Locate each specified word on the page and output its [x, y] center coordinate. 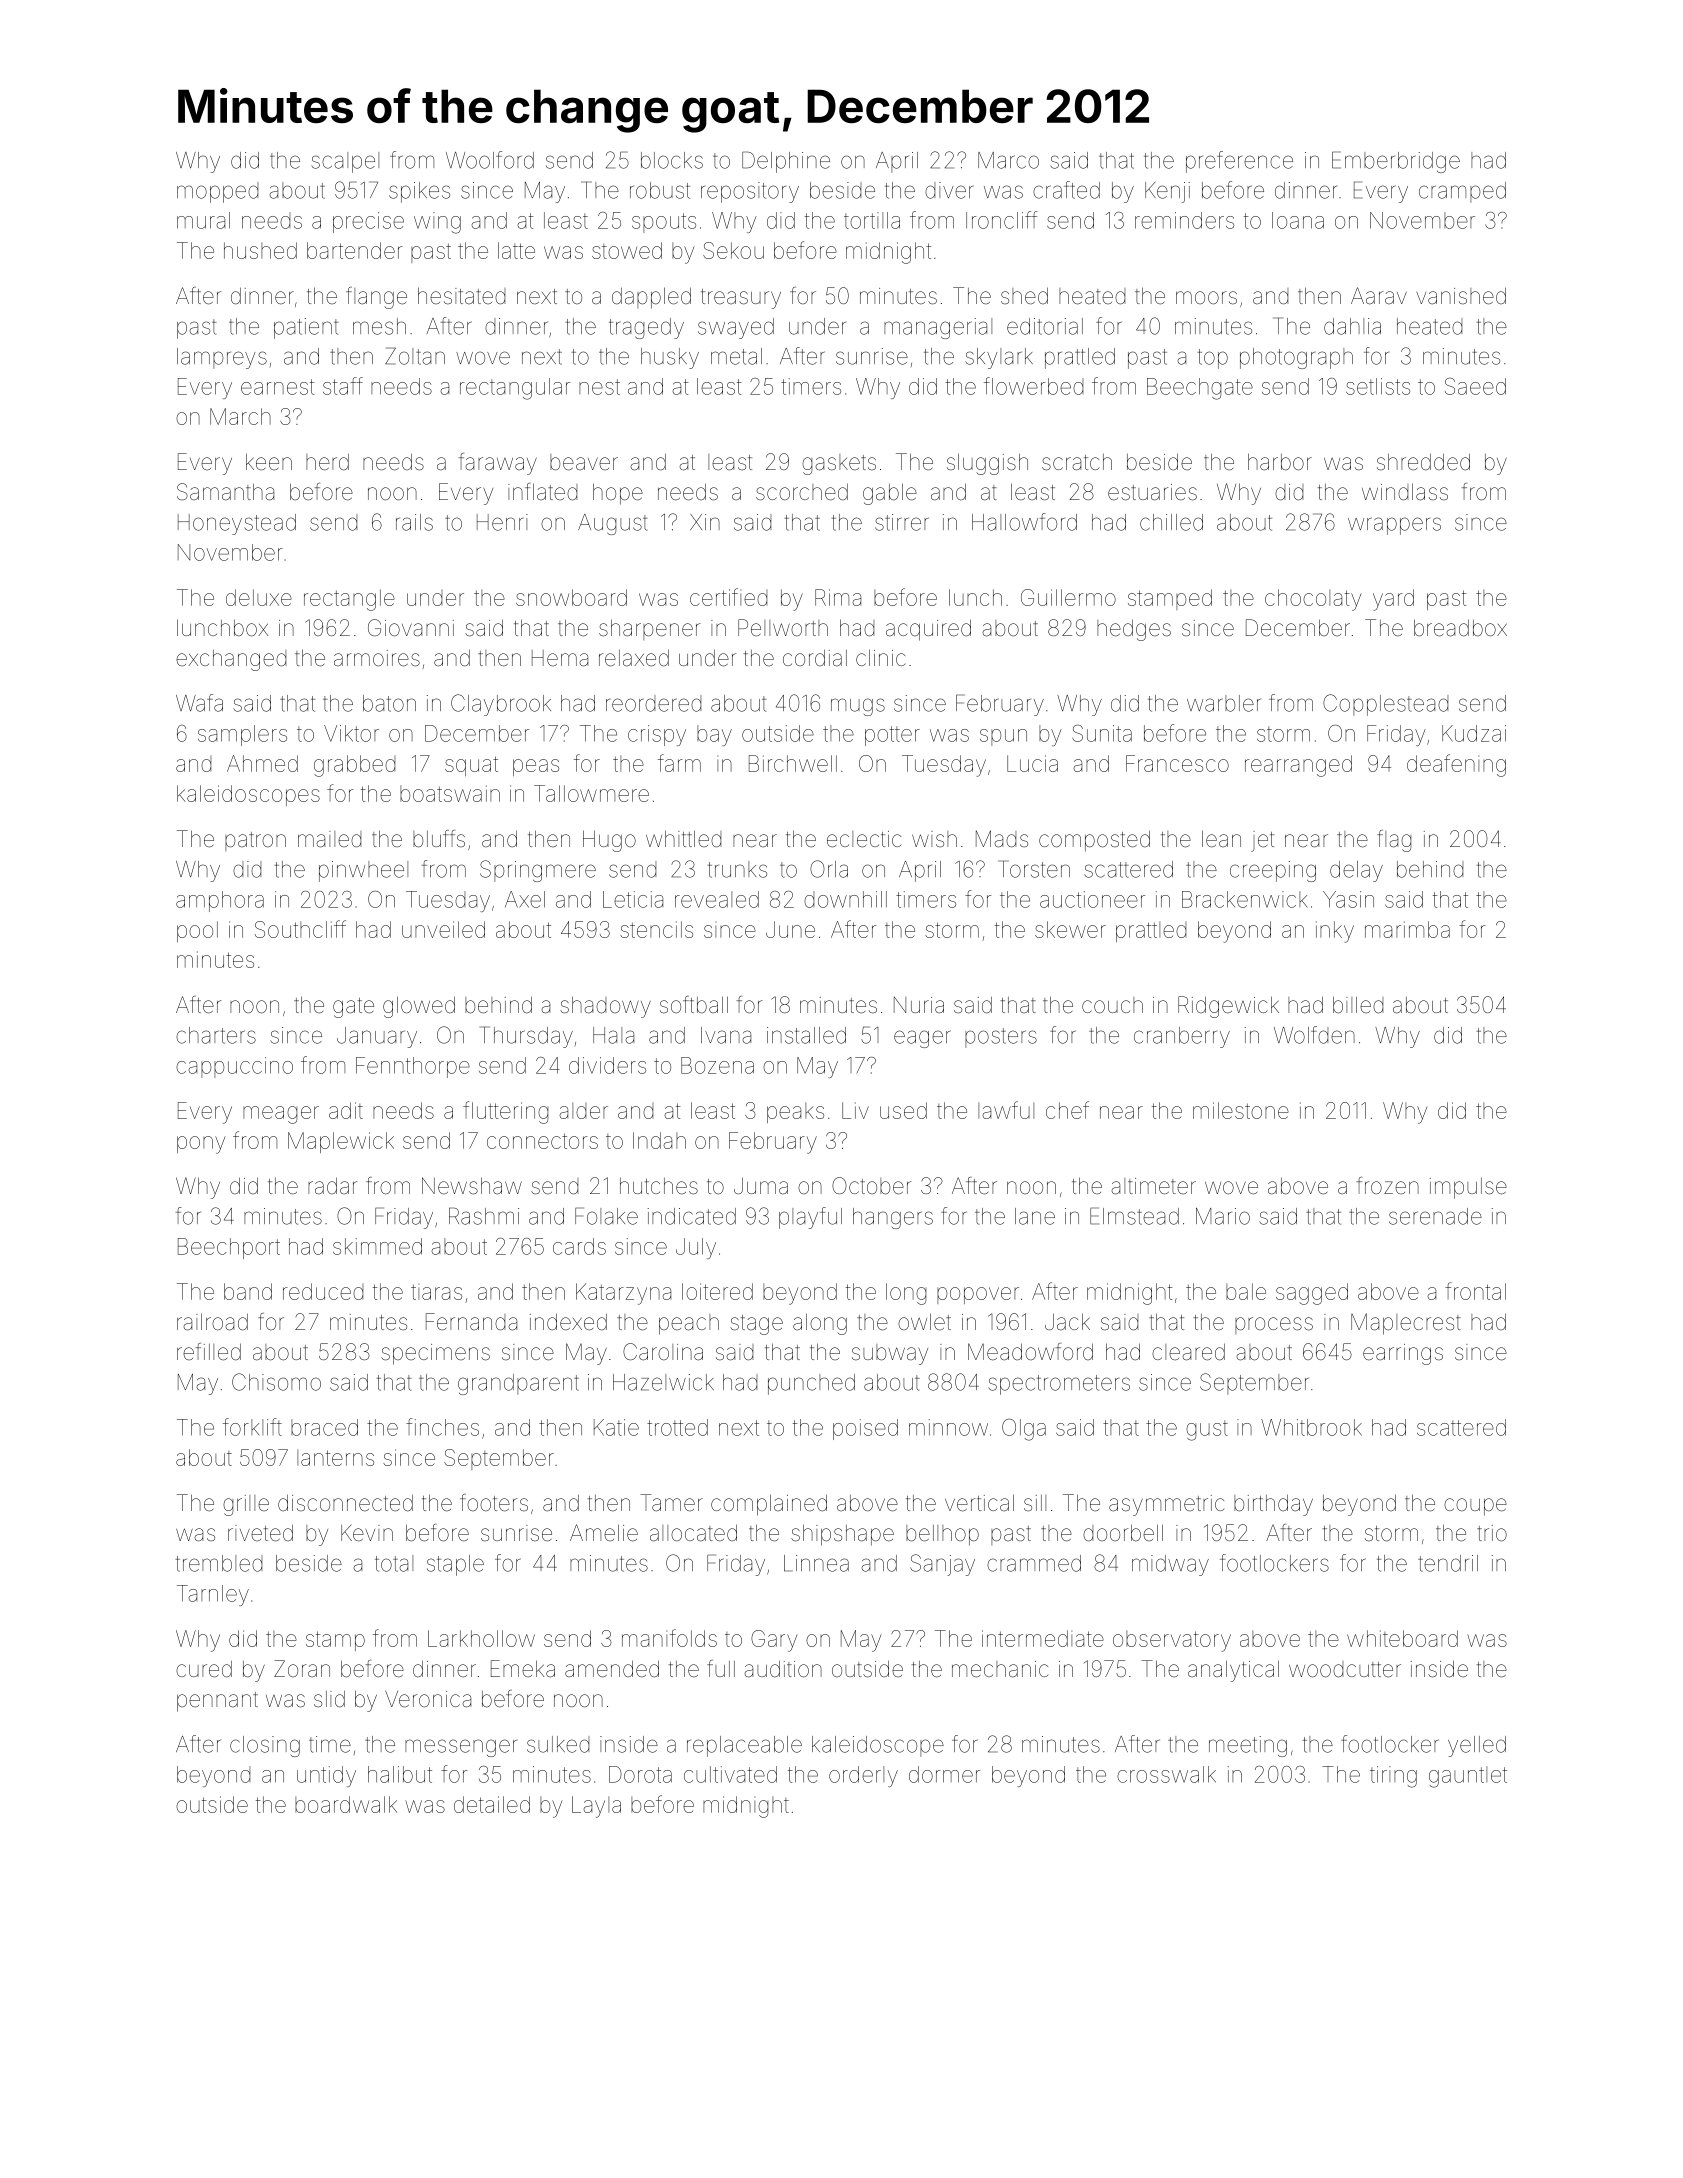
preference [1239, 162]
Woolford [490, 160]
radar [333, 1186]
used [903, 1110]
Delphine [786, 162]
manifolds [669, 1638]
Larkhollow [481, 1638]
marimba [1407, 929]
